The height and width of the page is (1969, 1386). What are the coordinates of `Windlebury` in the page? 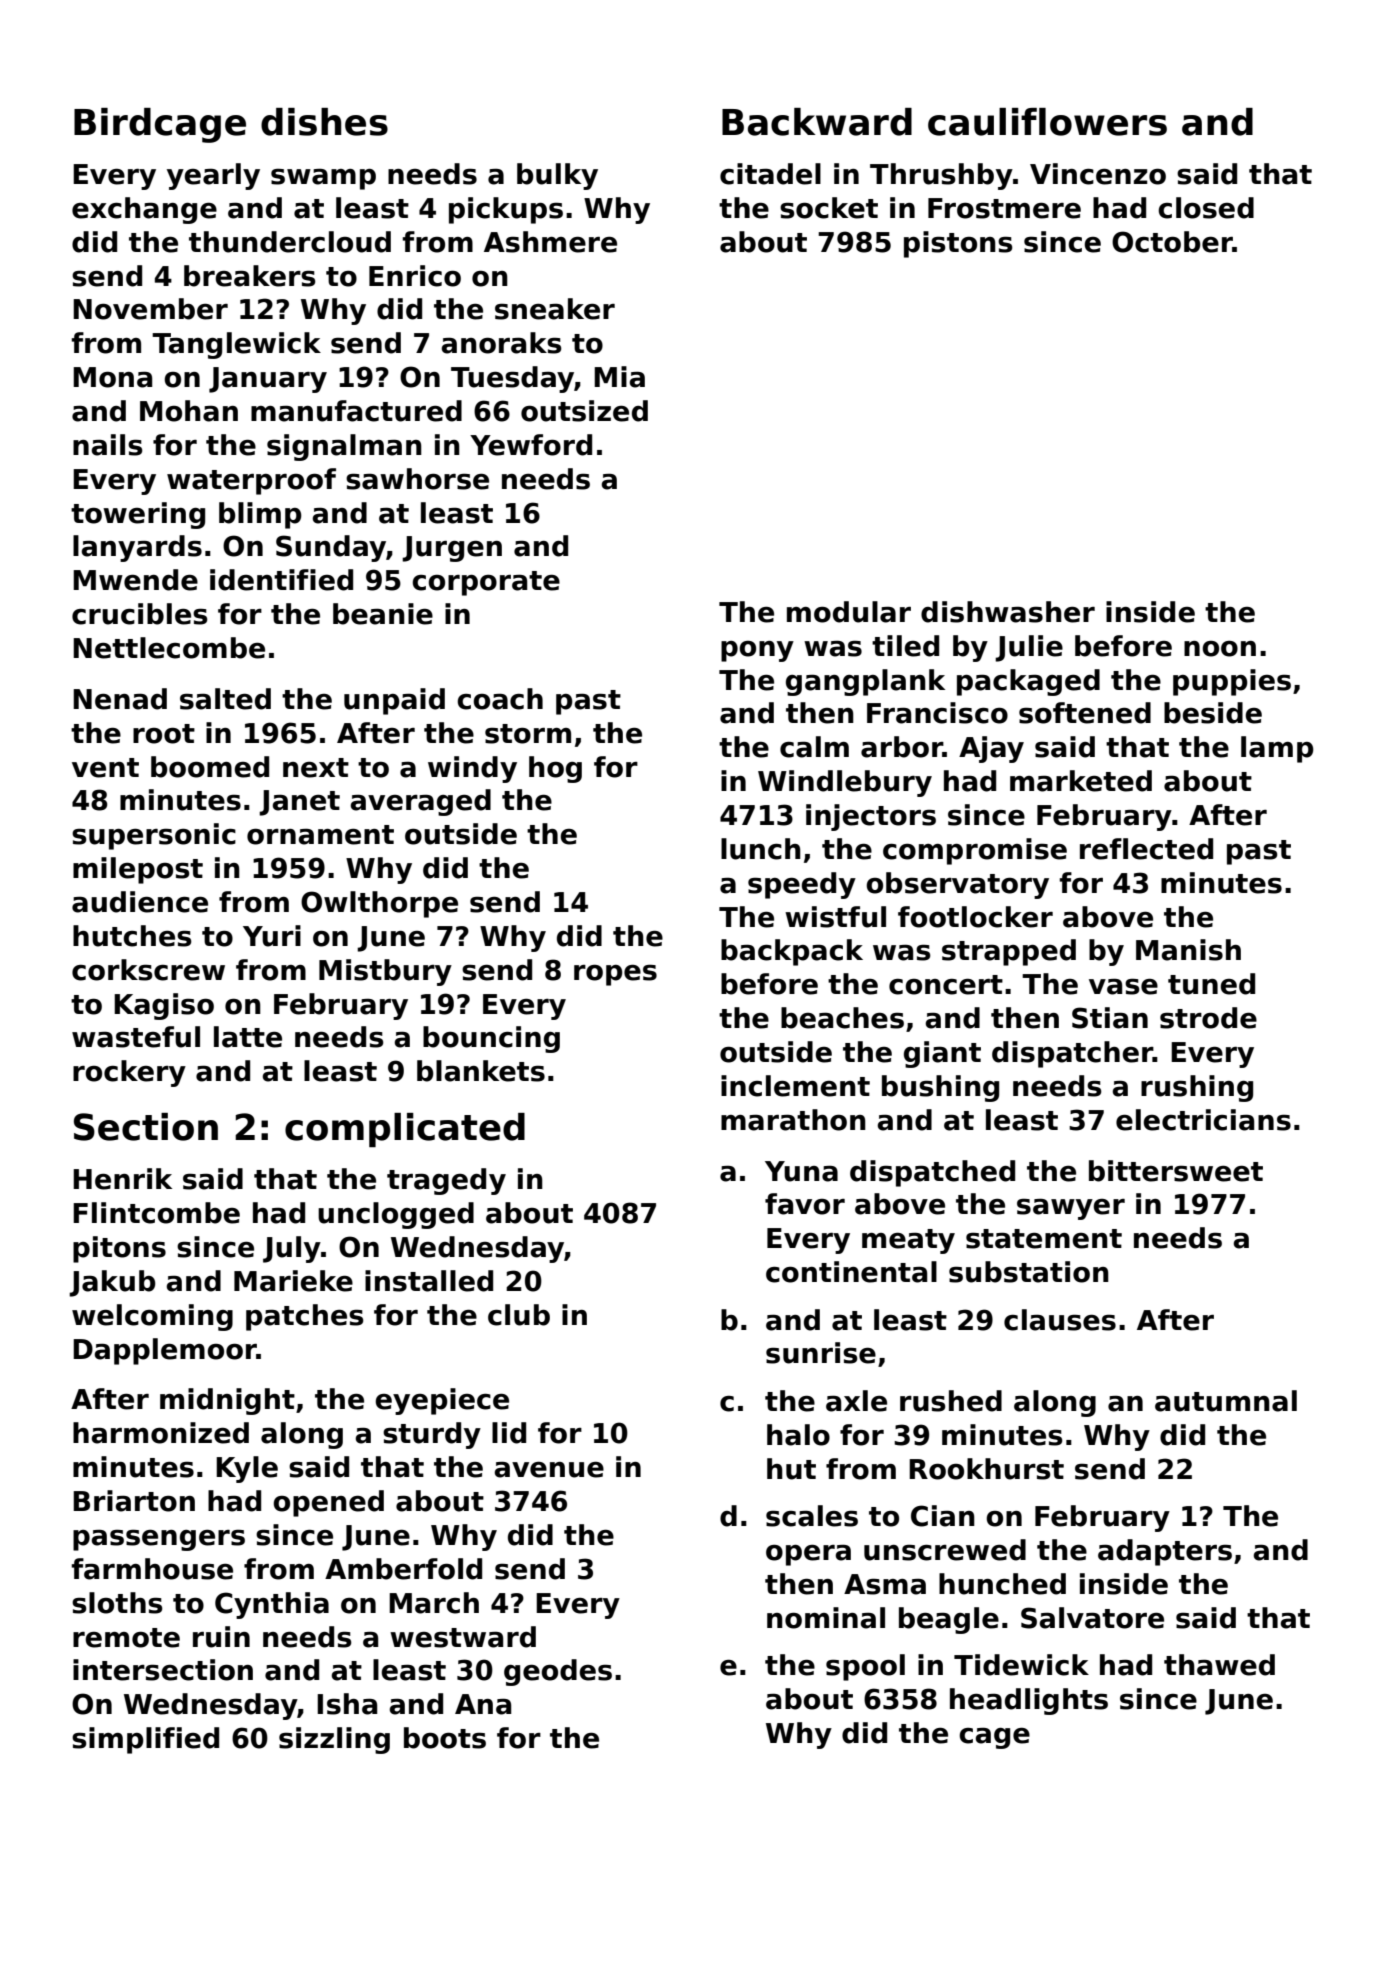 It's located at (845, 783).
